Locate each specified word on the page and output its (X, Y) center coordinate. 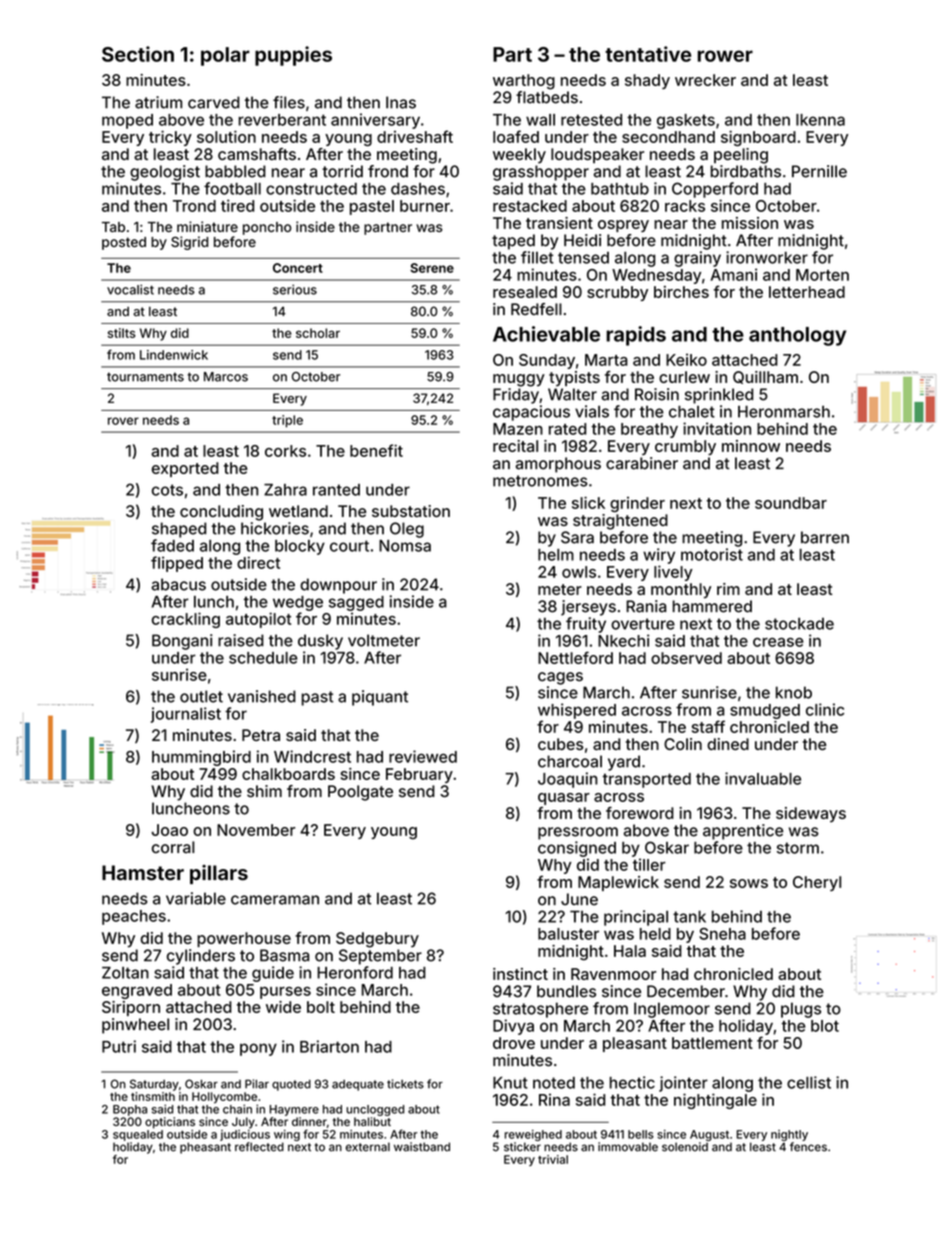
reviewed (423, 756)
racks (685, 206)
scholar (318, 333)
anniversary (375, 121)
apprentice (743, 832)
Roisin (657, 394)
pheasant (205, 1148)
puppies (293, 56)
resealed (525, 292)
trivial (553, 1159)
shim (264, 791)
